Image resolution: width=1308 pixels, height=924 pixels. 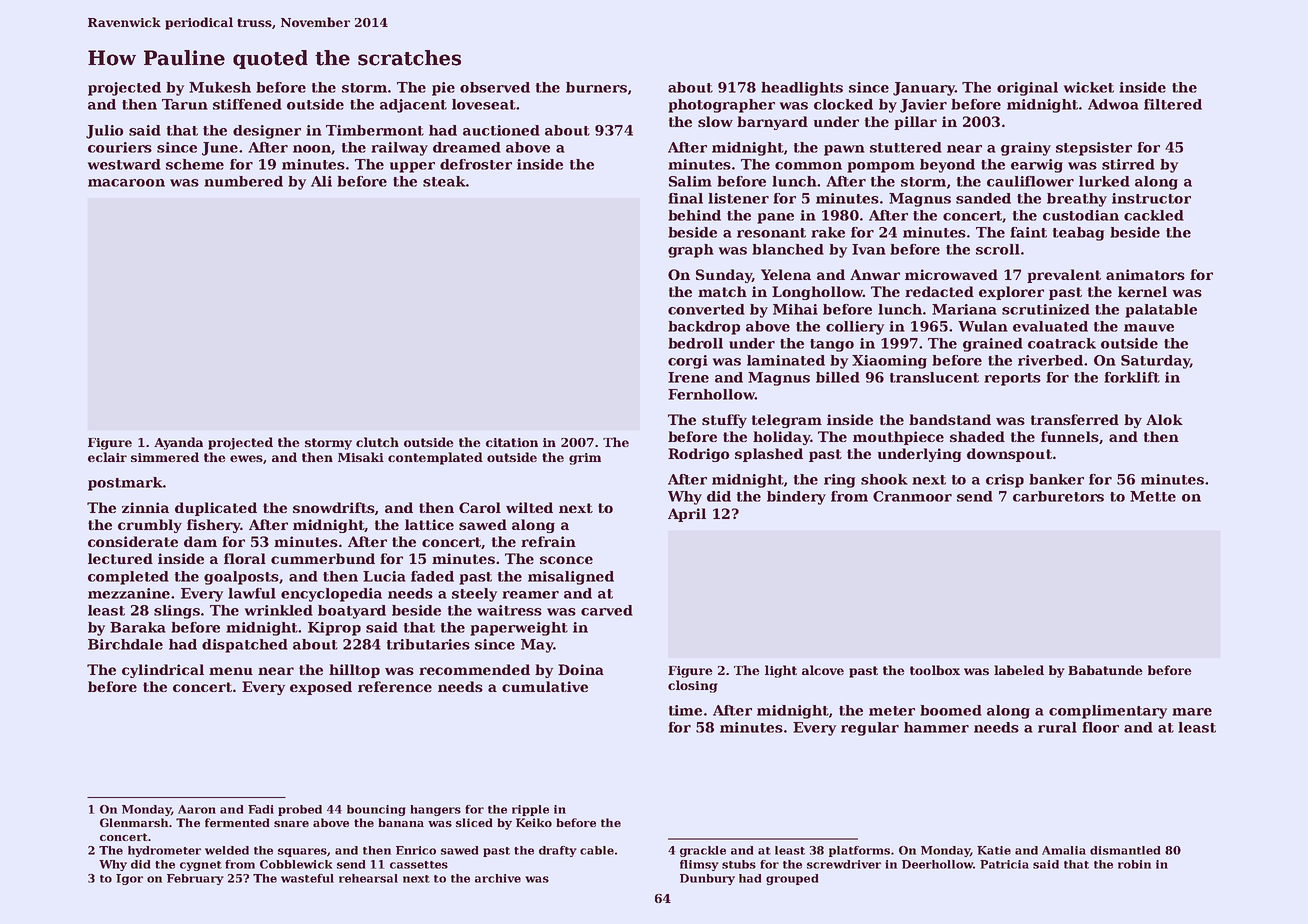 What do you see at coordinates (354, 671) in the image?
I see `hilltop` at bounding box center [354, 671].
